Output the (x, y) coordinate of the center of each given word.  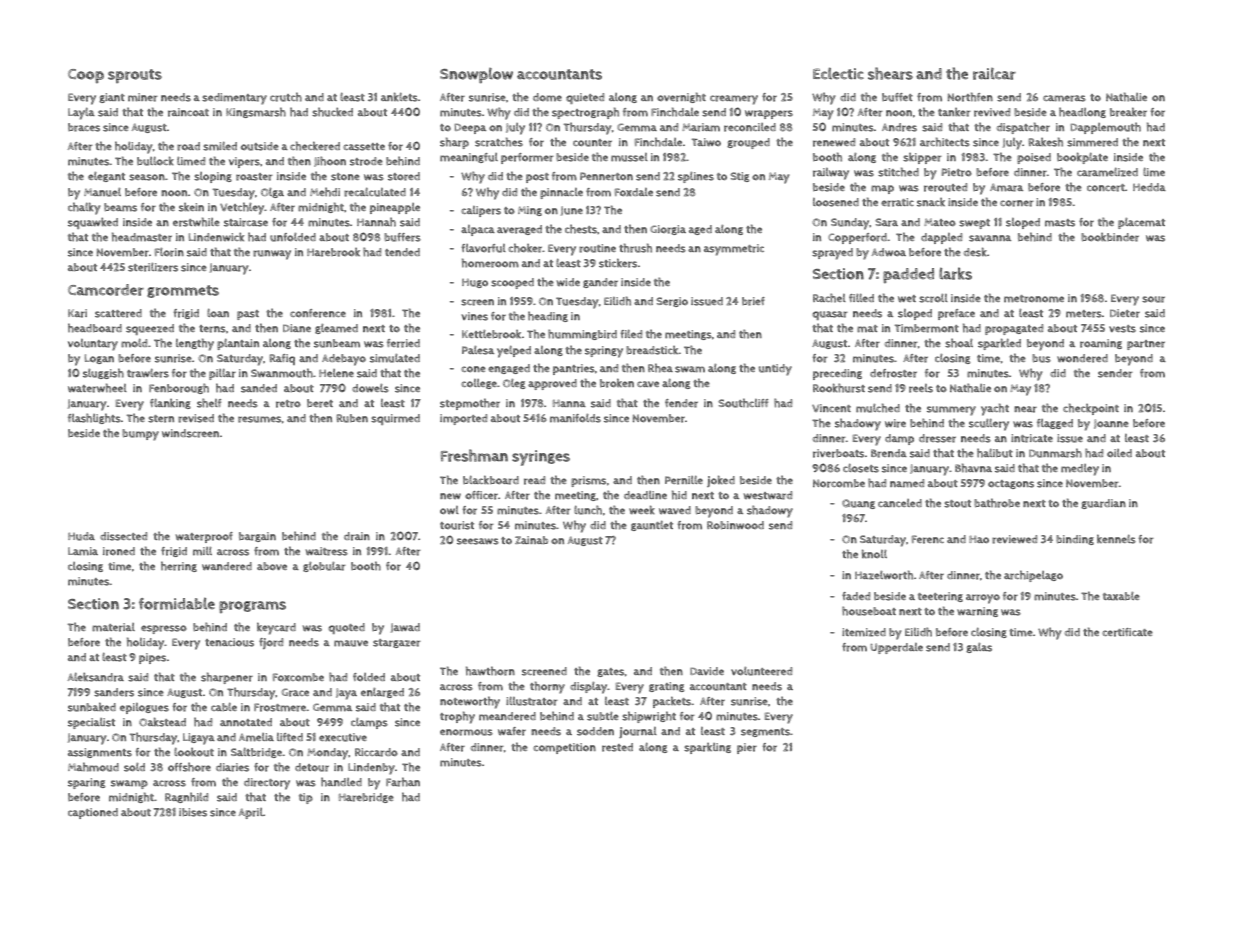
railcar (994, 74)
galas (979, 648)
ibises (193, 812)
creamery (734, 100)
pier (747, 748)
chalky (84, 208)
